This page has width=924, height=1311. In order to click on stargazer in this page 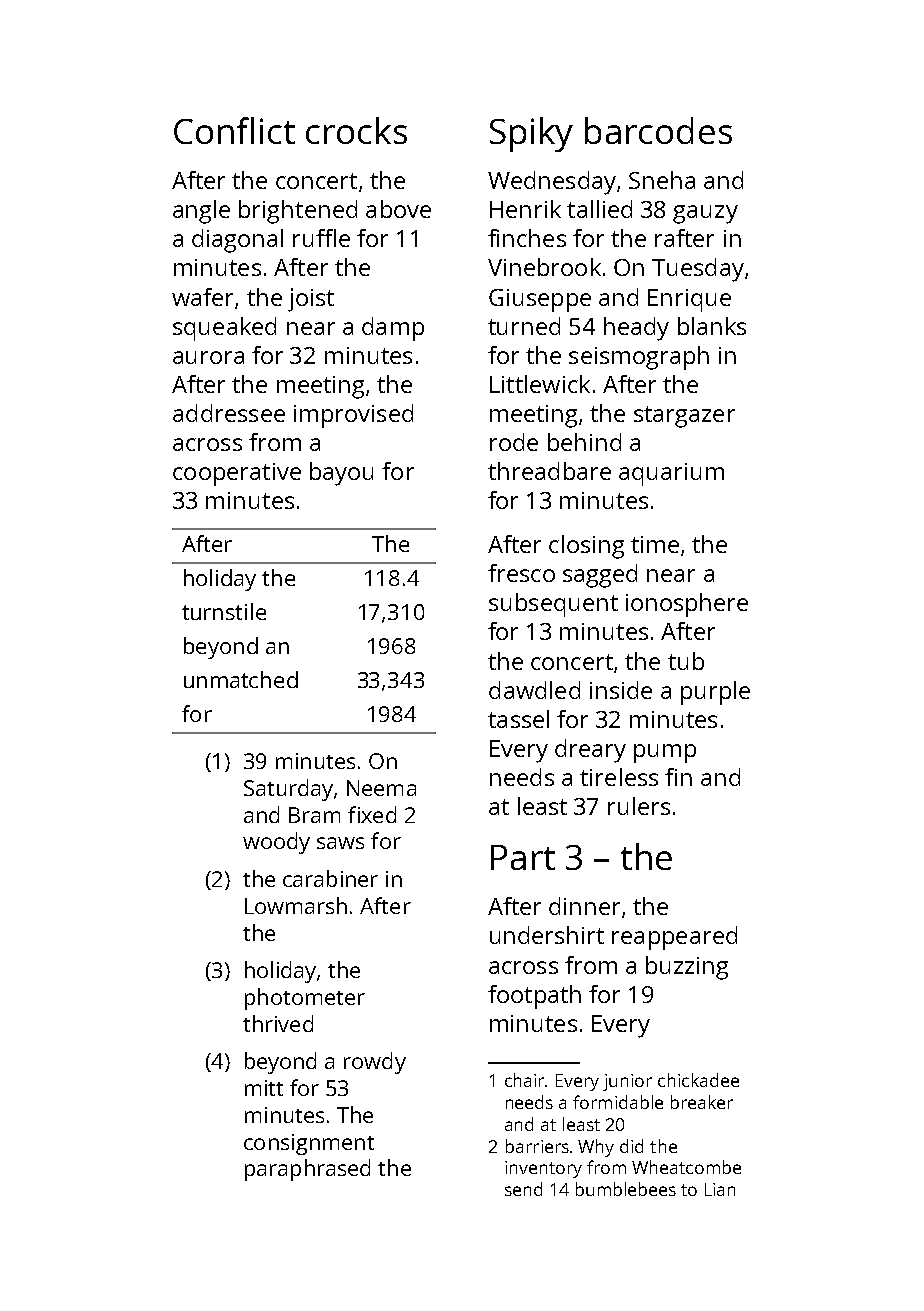, I will do `click(684, 417)`.
